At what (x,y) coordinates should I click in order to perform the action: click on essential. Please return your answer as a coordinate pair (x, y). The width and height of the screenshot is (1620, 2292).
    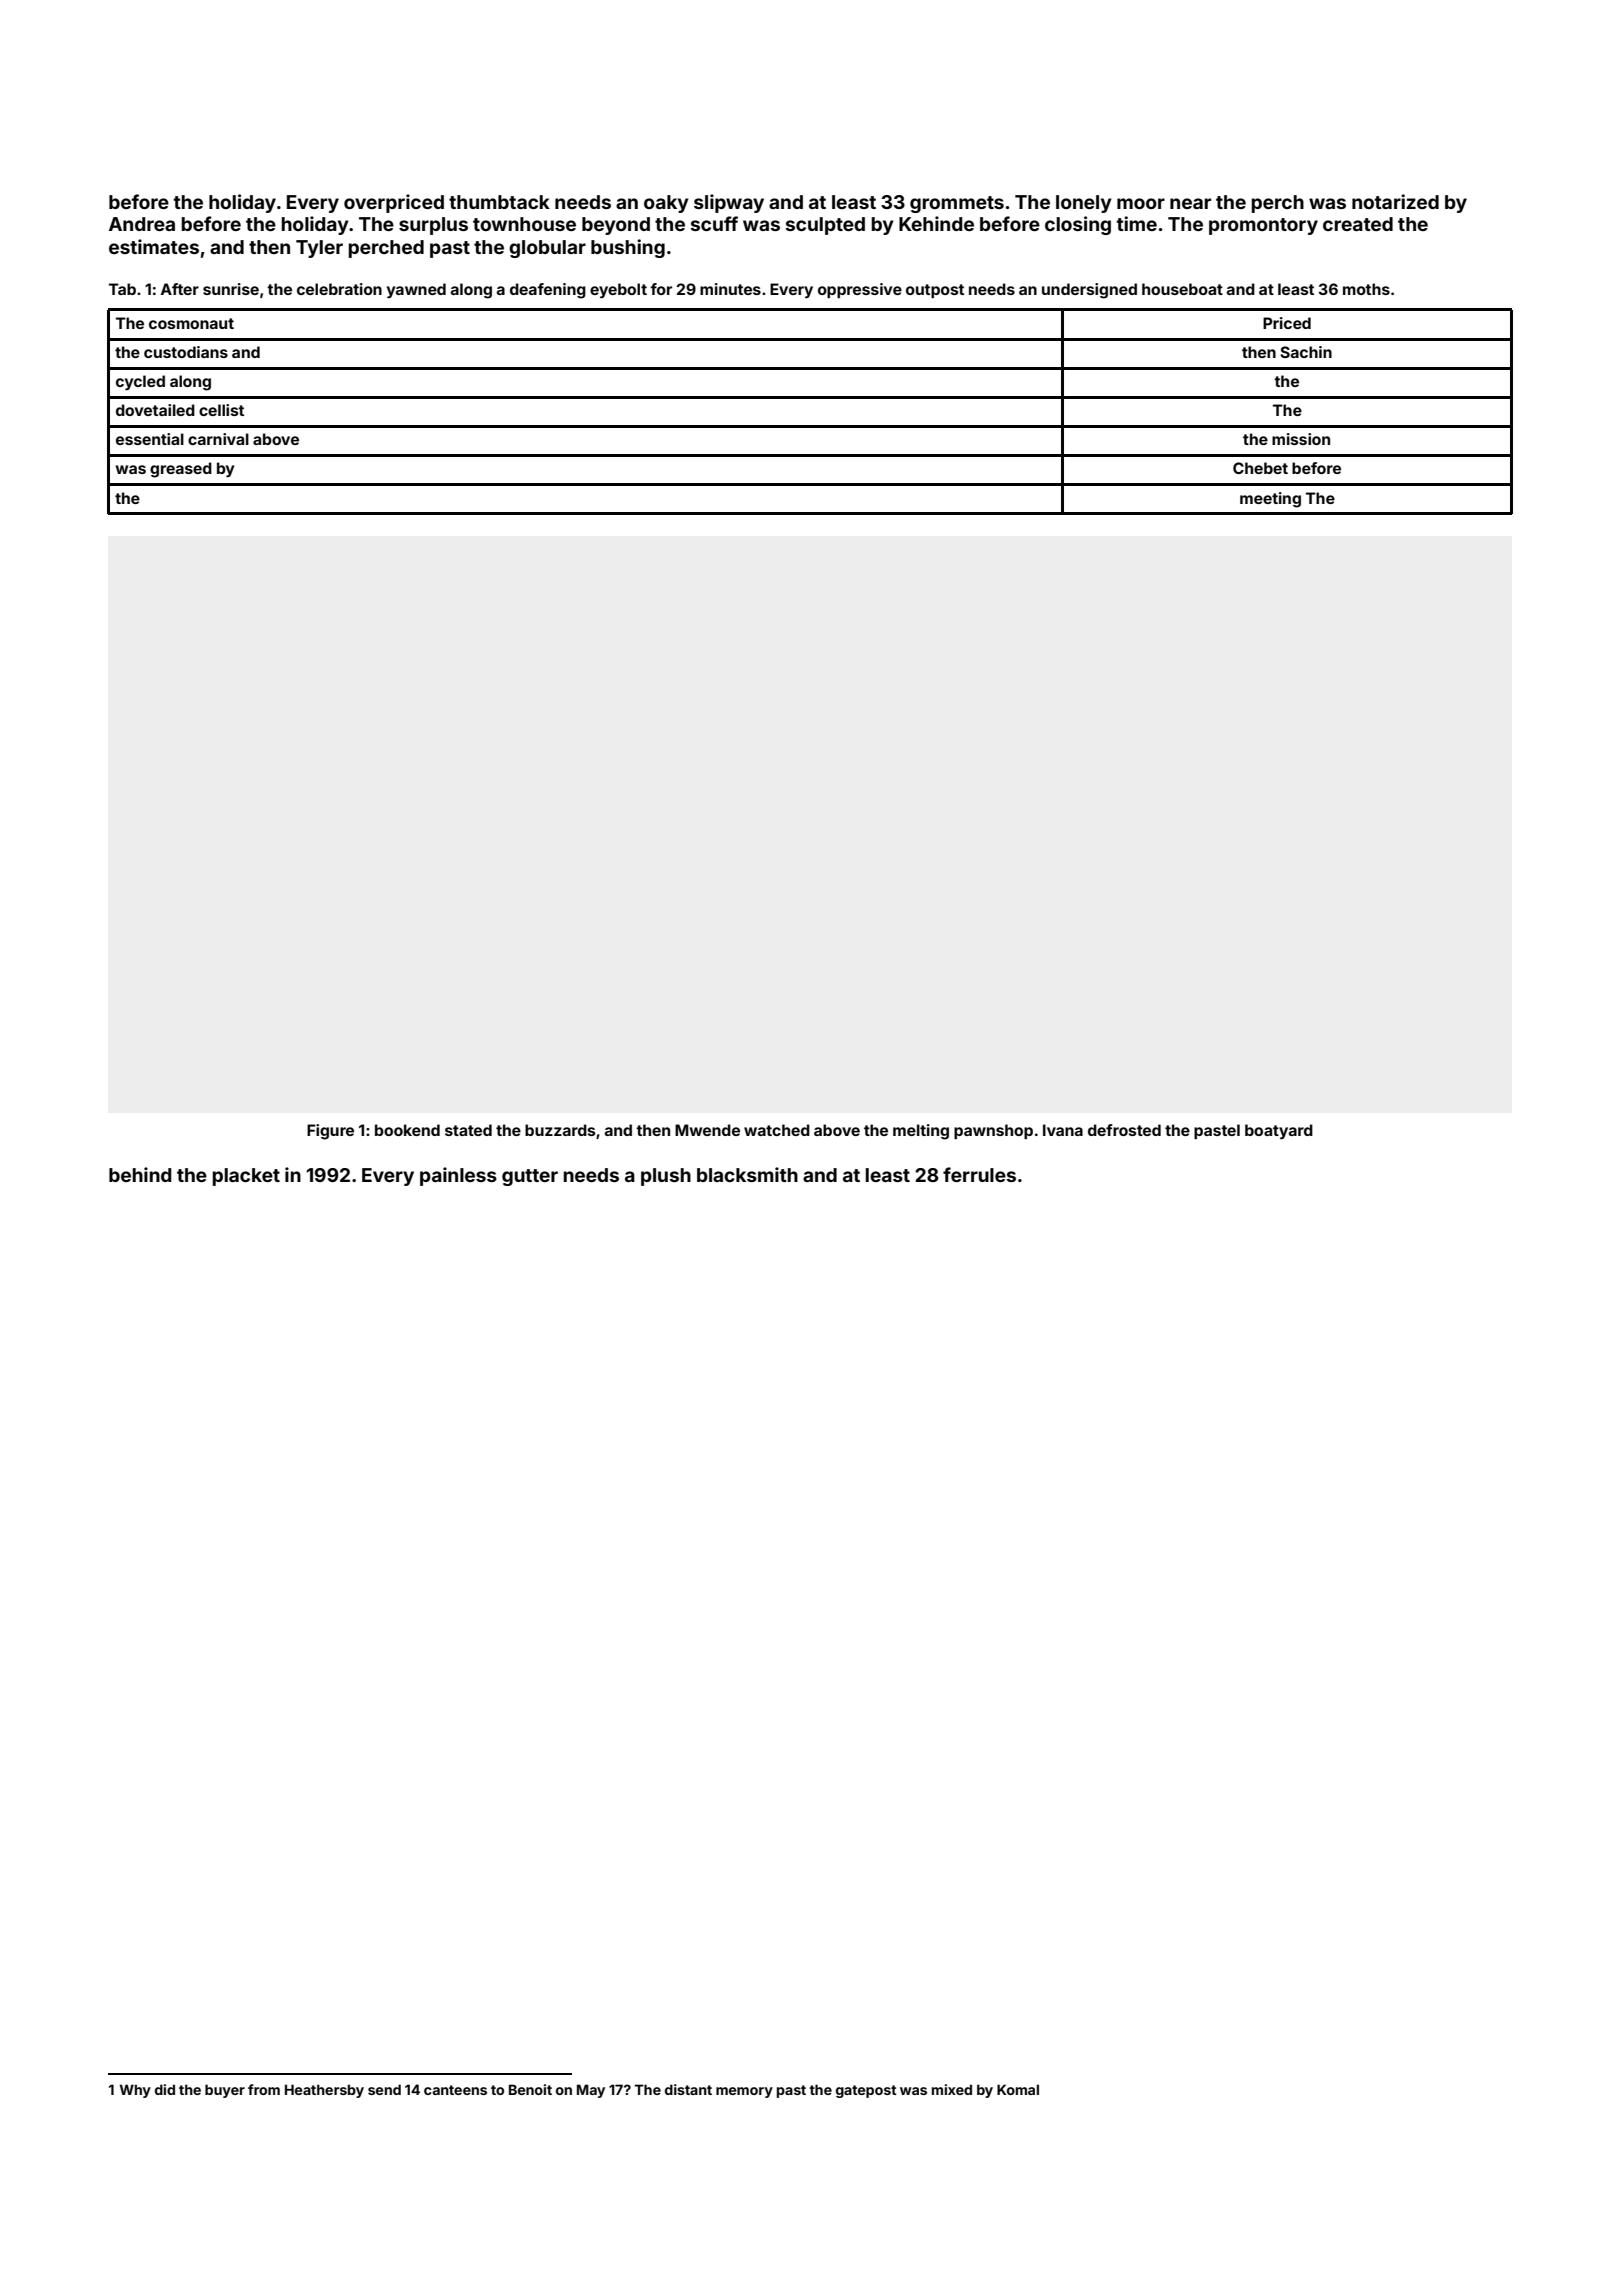
    Looking at the image, I should click on (150, 439).
